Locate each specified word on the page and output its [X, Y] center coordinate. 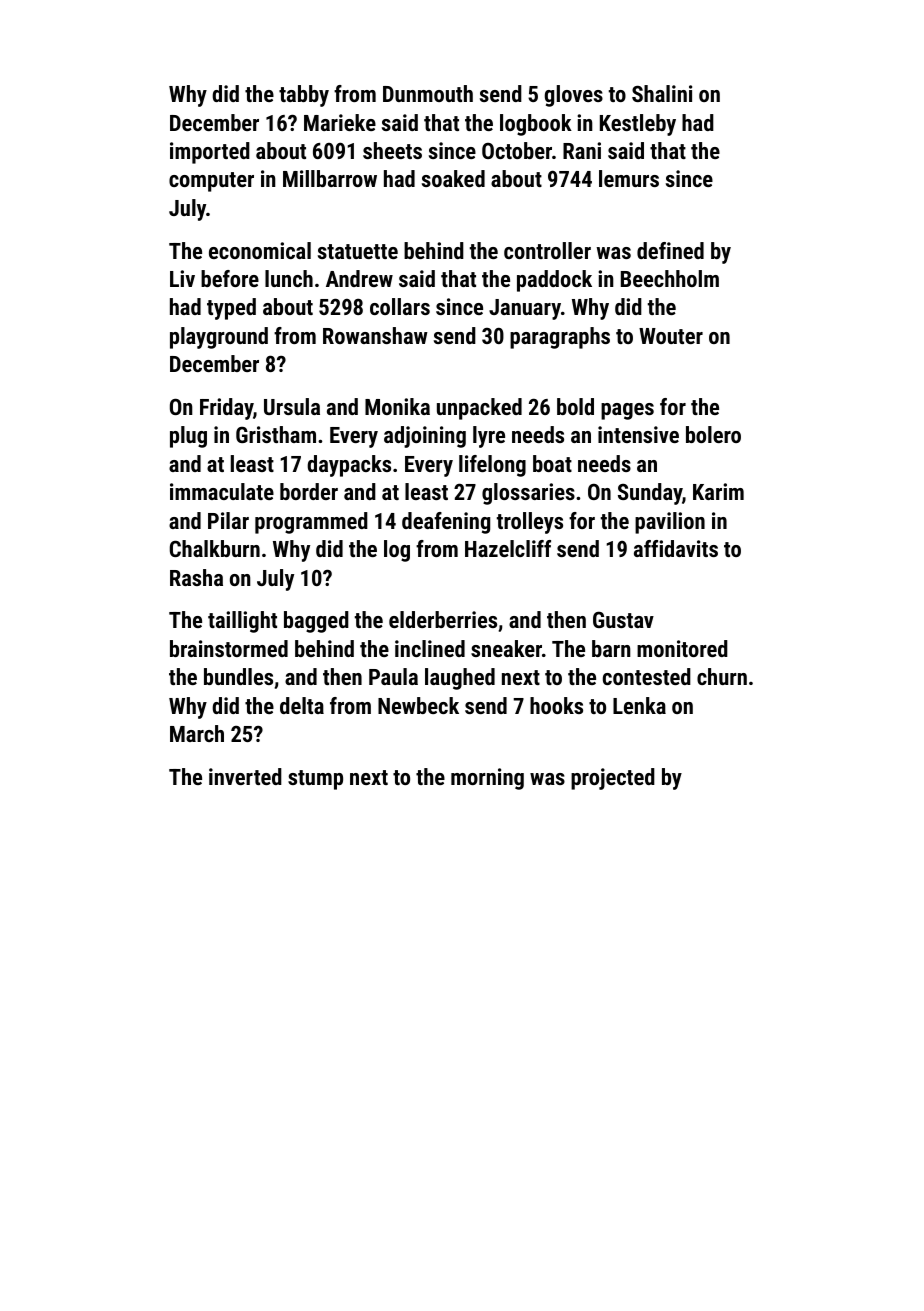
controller [547, 250]
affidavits [676, 548]
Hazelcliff [508, 548]
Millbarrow [330, 178]
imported [210, 153]
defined [670, 250]
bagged [316, 622]
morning [487, 779]
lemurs [629, 178]
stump [315, 780]
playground [219, 338]
